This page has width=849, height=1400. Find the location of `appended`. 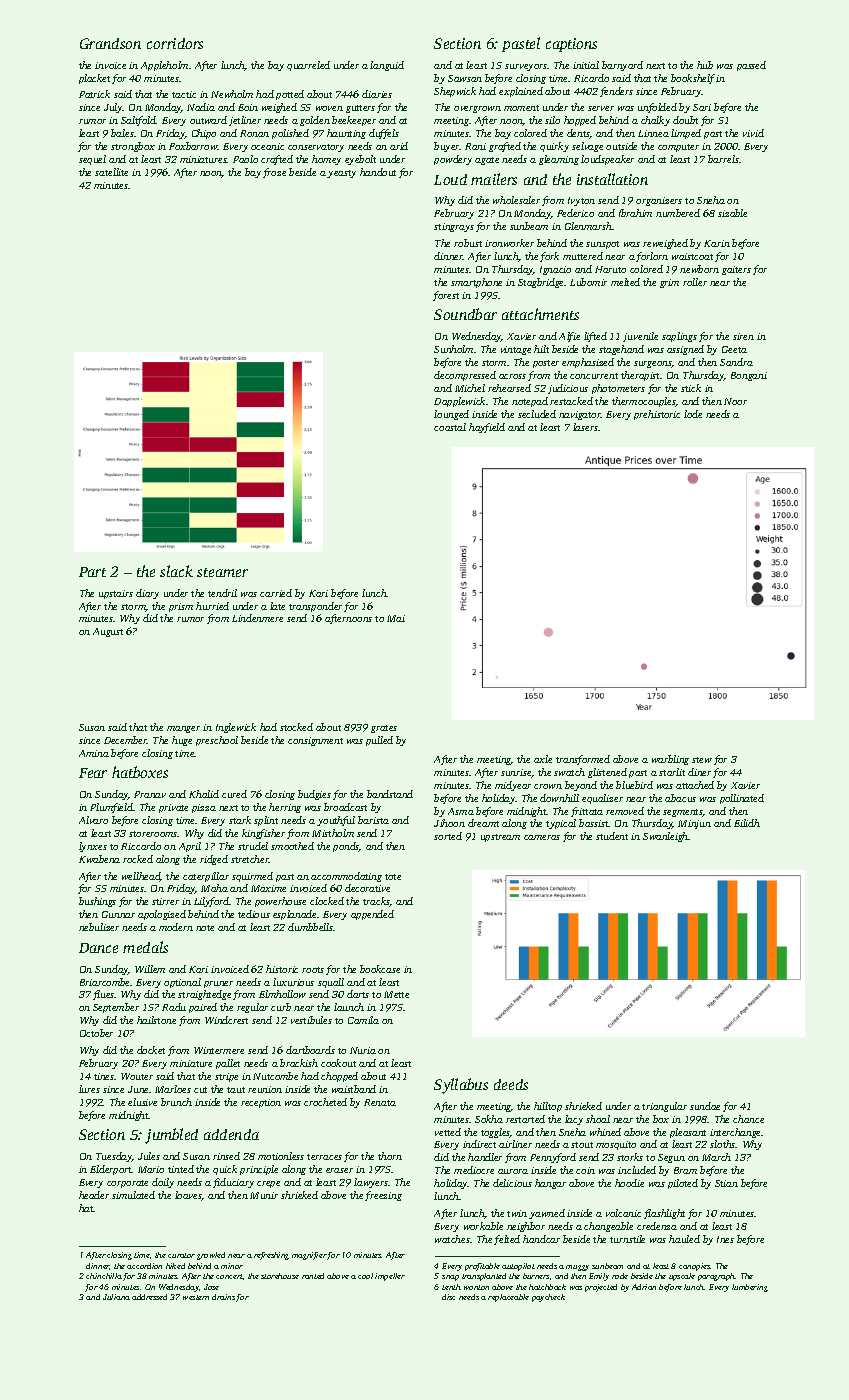

appended is located at coordinates (372, 915).
